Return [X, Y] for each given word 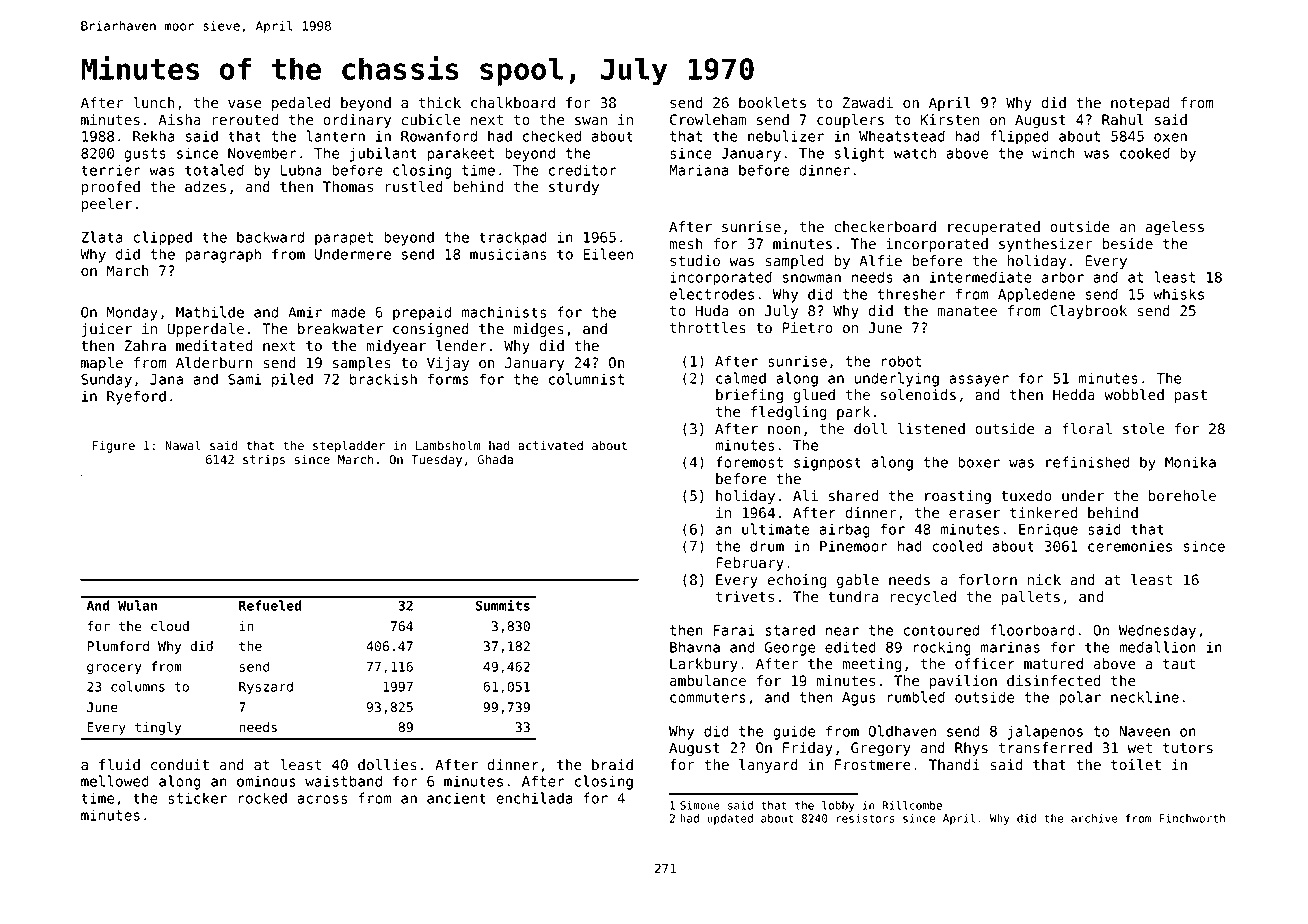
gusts [145, 155]
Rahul [1123, 119]
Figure [113, 446]
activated [550, 445]
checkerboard [885, 227]
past [1191, 396]
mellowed [115, 781]
